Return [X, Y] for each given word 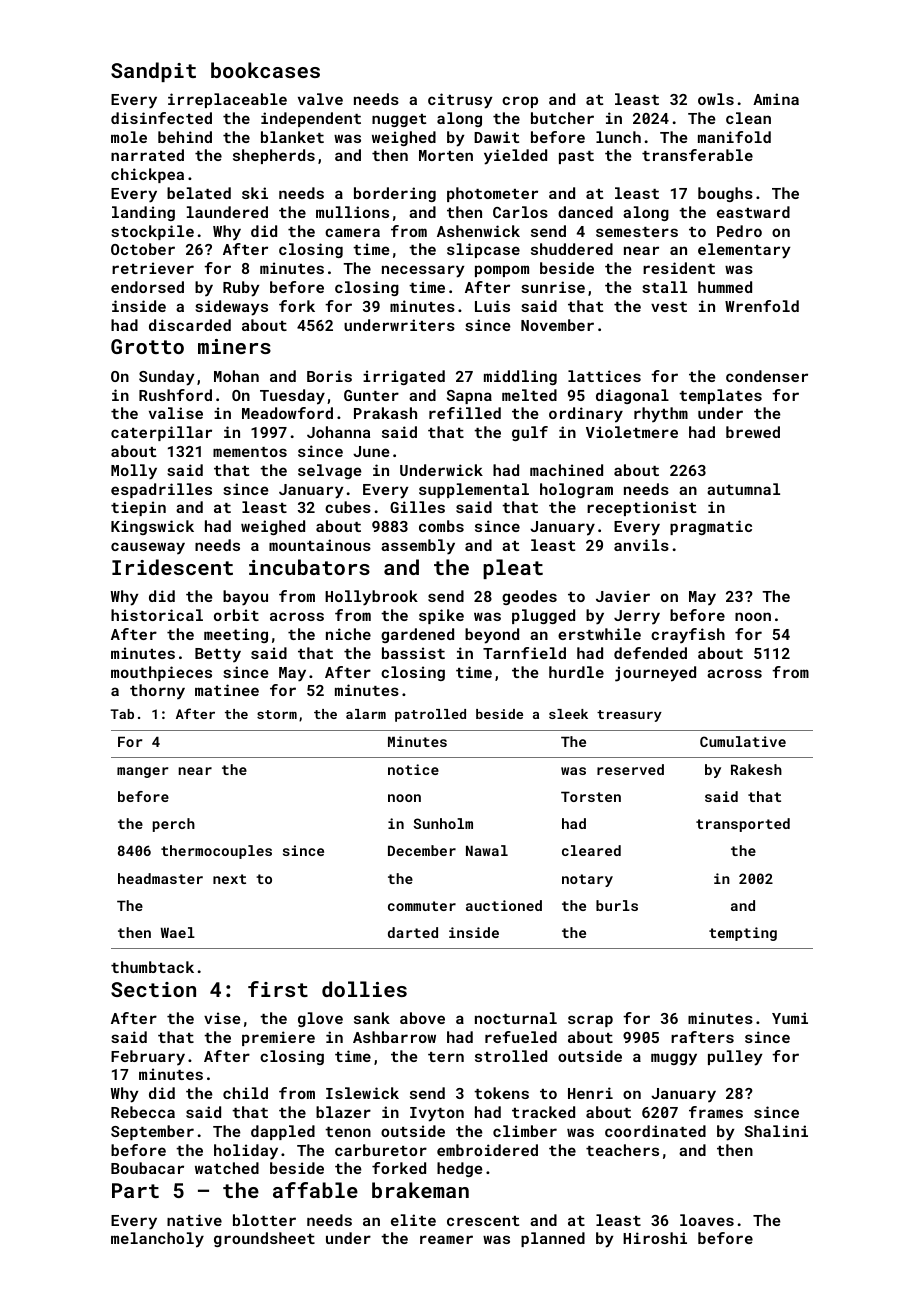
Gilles [417, 507]
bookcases [265, 70]
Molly [134, 472]
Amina [776, 99]
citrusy [460, 101]
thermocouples [216, 852]
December [422, 850]
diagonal [632, 396]
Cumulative [743, 741]
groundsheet [264, 1239]
